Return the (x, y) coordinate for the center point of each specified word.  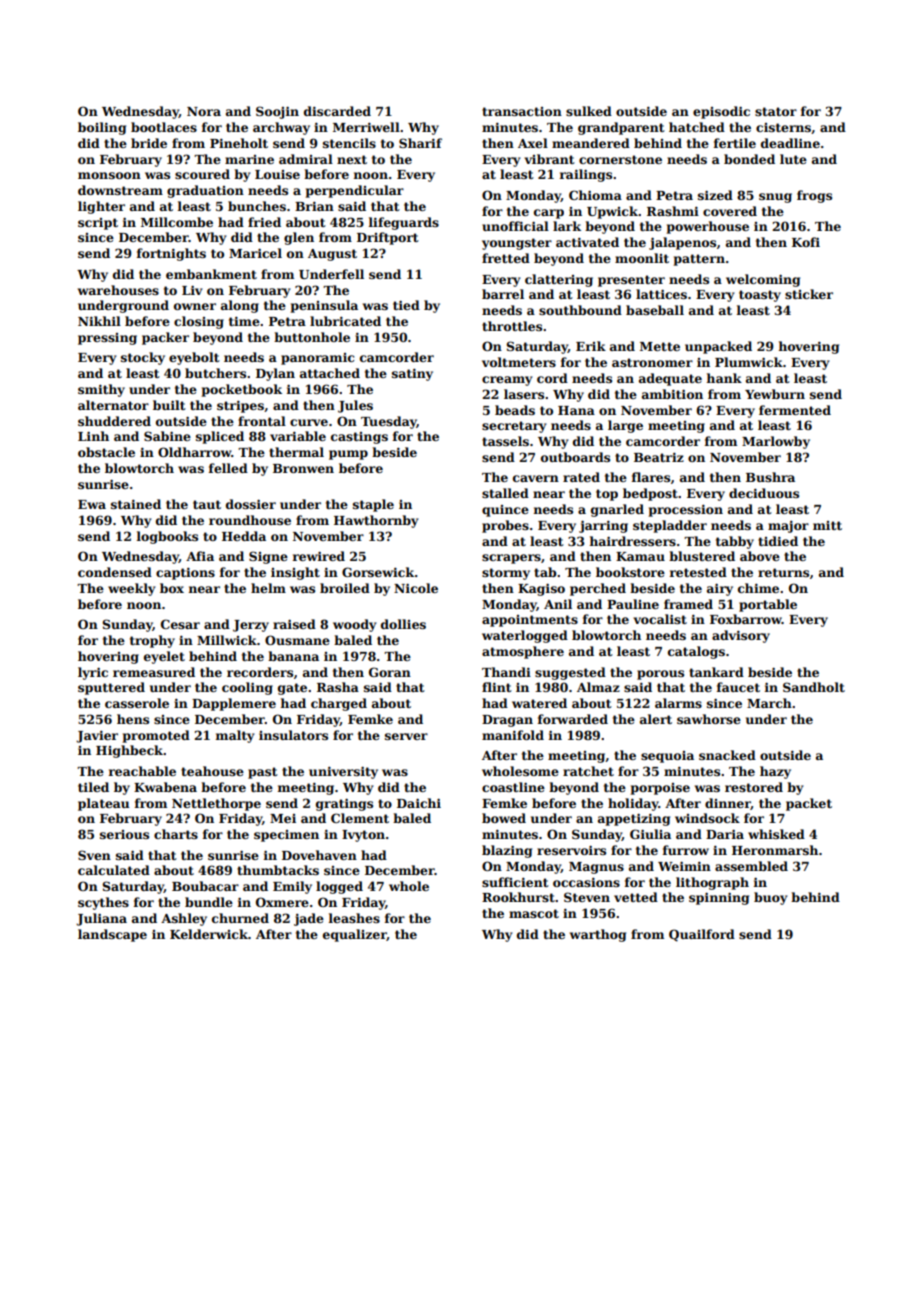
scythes (103, 903)
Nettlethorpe (216, 804)
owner (195, 306)
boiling (102, 128)
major (788, 527)
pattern (699, 260)
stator (776, 111)
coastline (513, 787)
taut (207, 504)
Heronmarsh (775, 850)
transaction (522, 111)
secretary (514, 427)
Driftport (388, 238)
